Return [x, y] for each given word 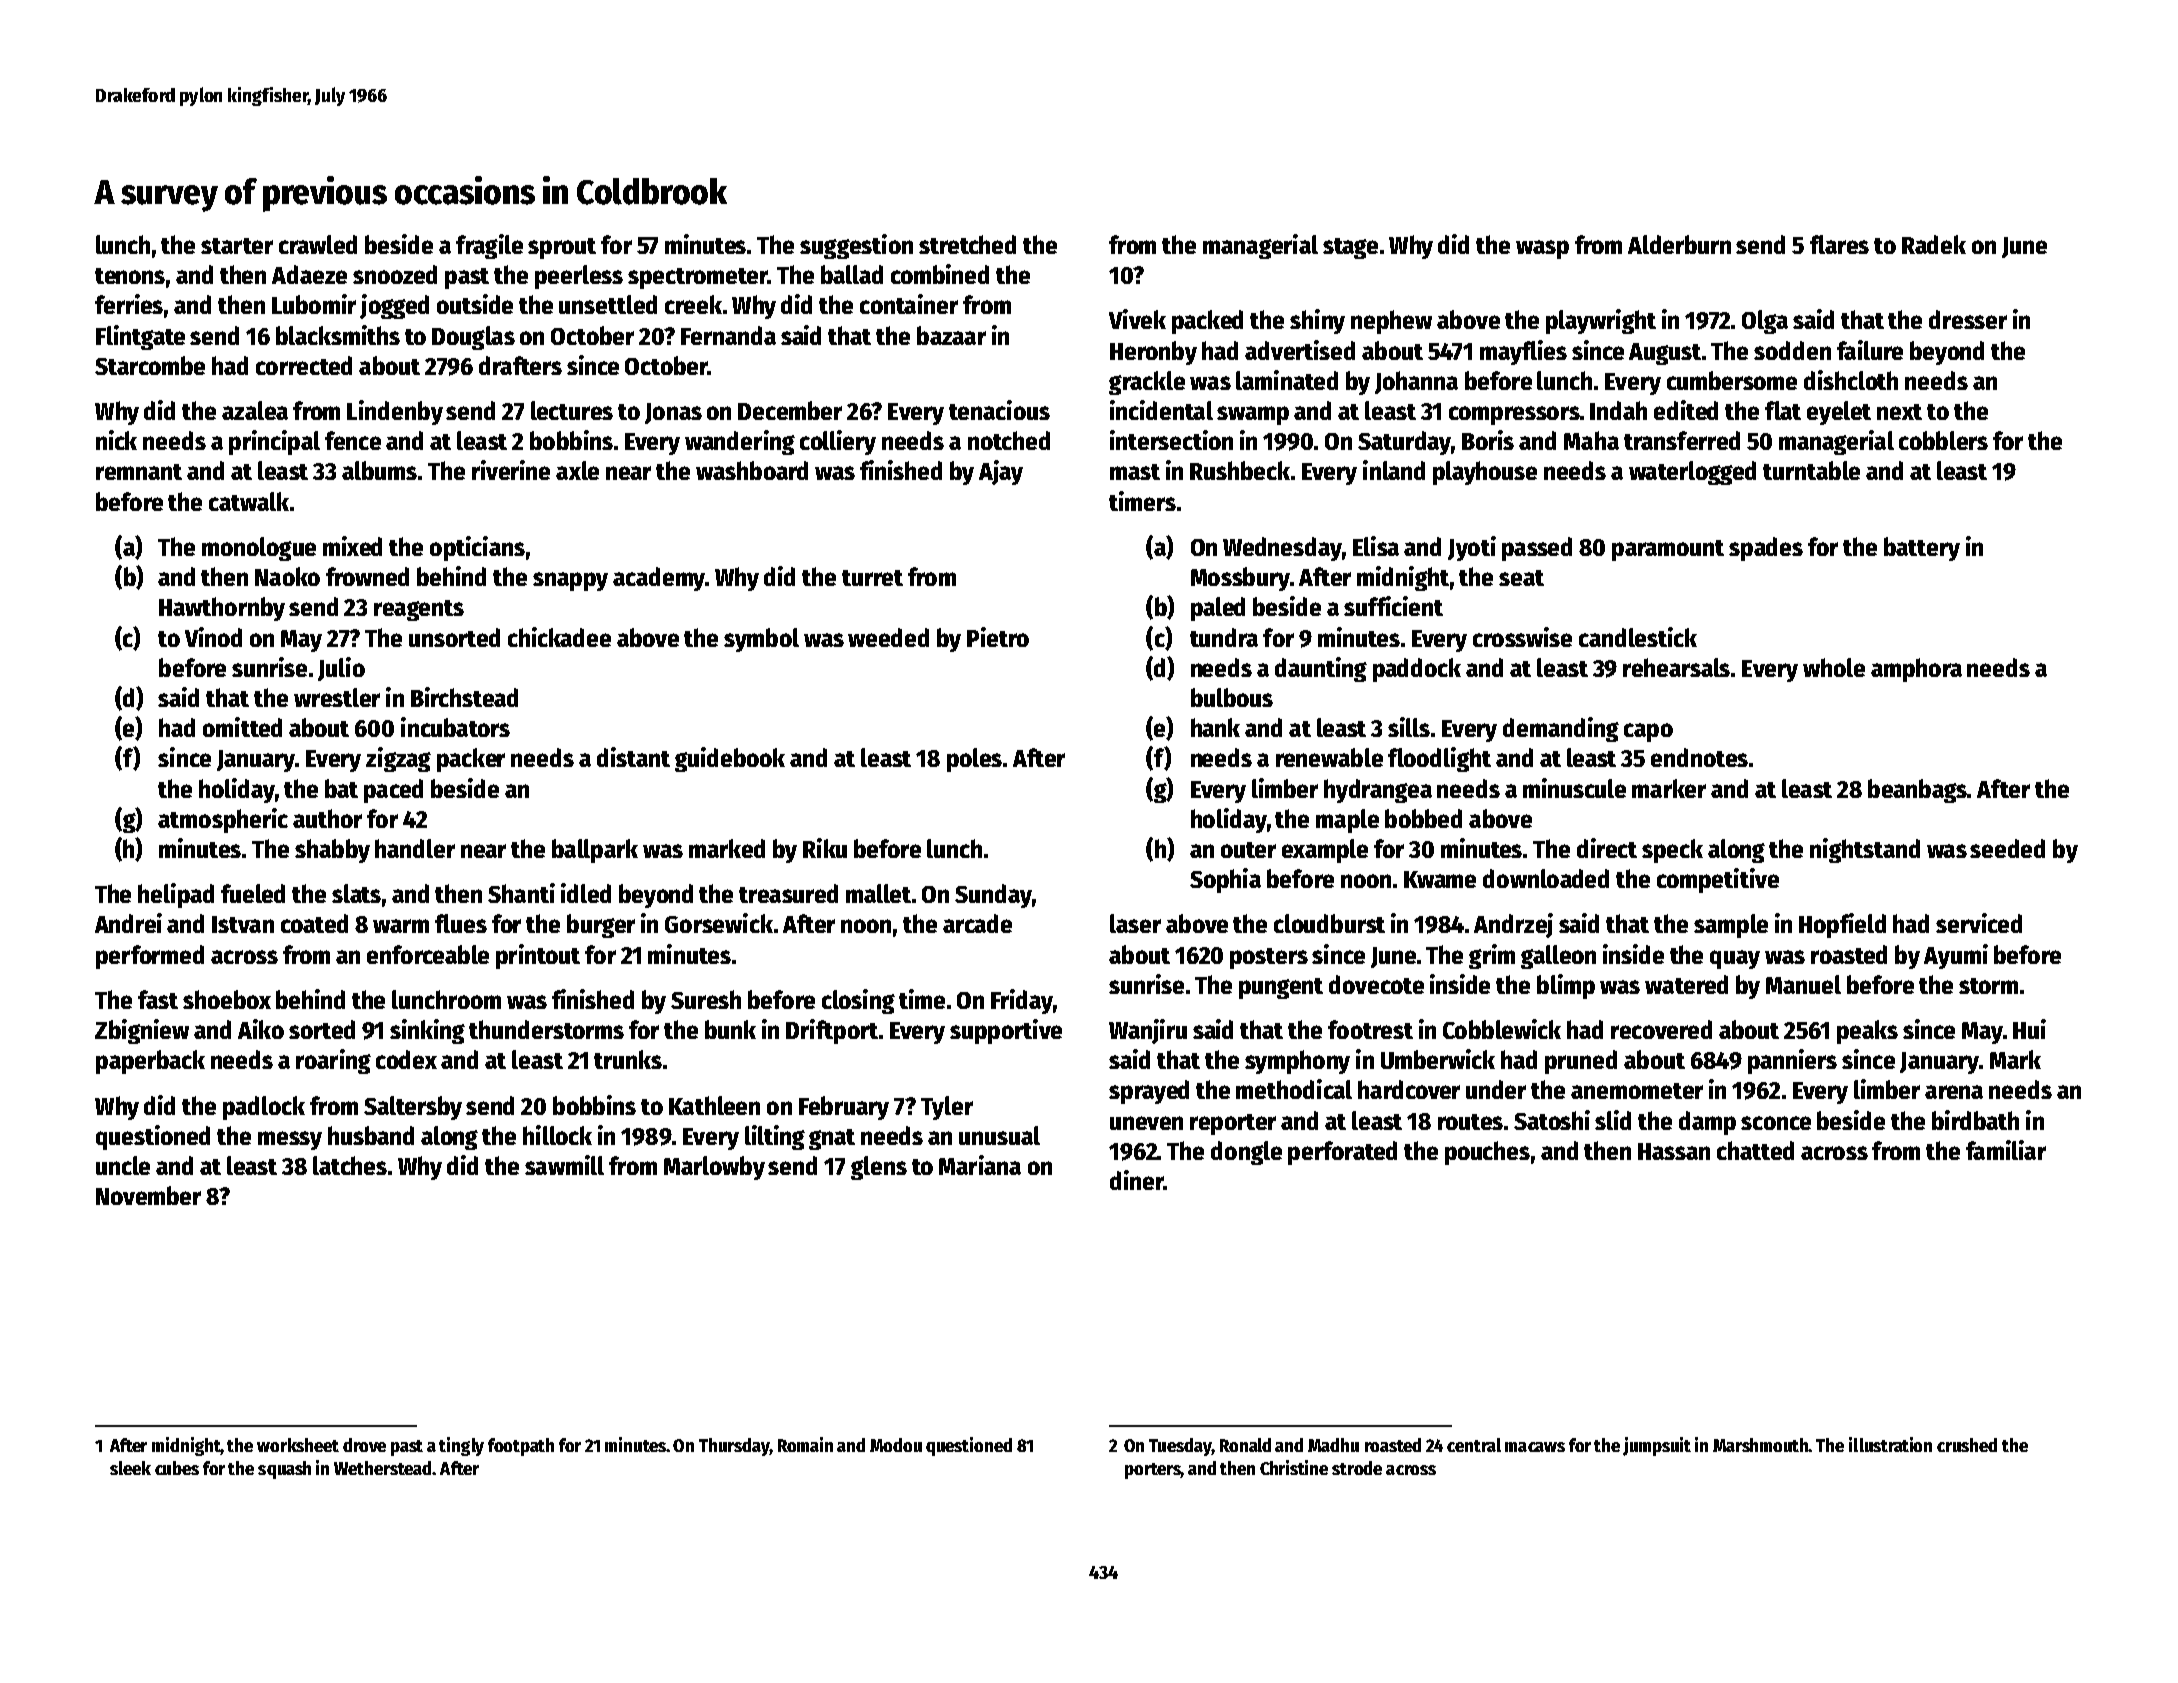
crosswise [1522, 637]
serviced [1979, 923]
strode [1357, 1468]
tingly [461, 1446]
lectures [572, 410]
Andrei [128, 923]
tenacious [999, 410]
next [1899, 412]
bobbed [1423, 818]
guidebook [730, 759]
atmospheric [223, 820]
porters [1153, 1471]
